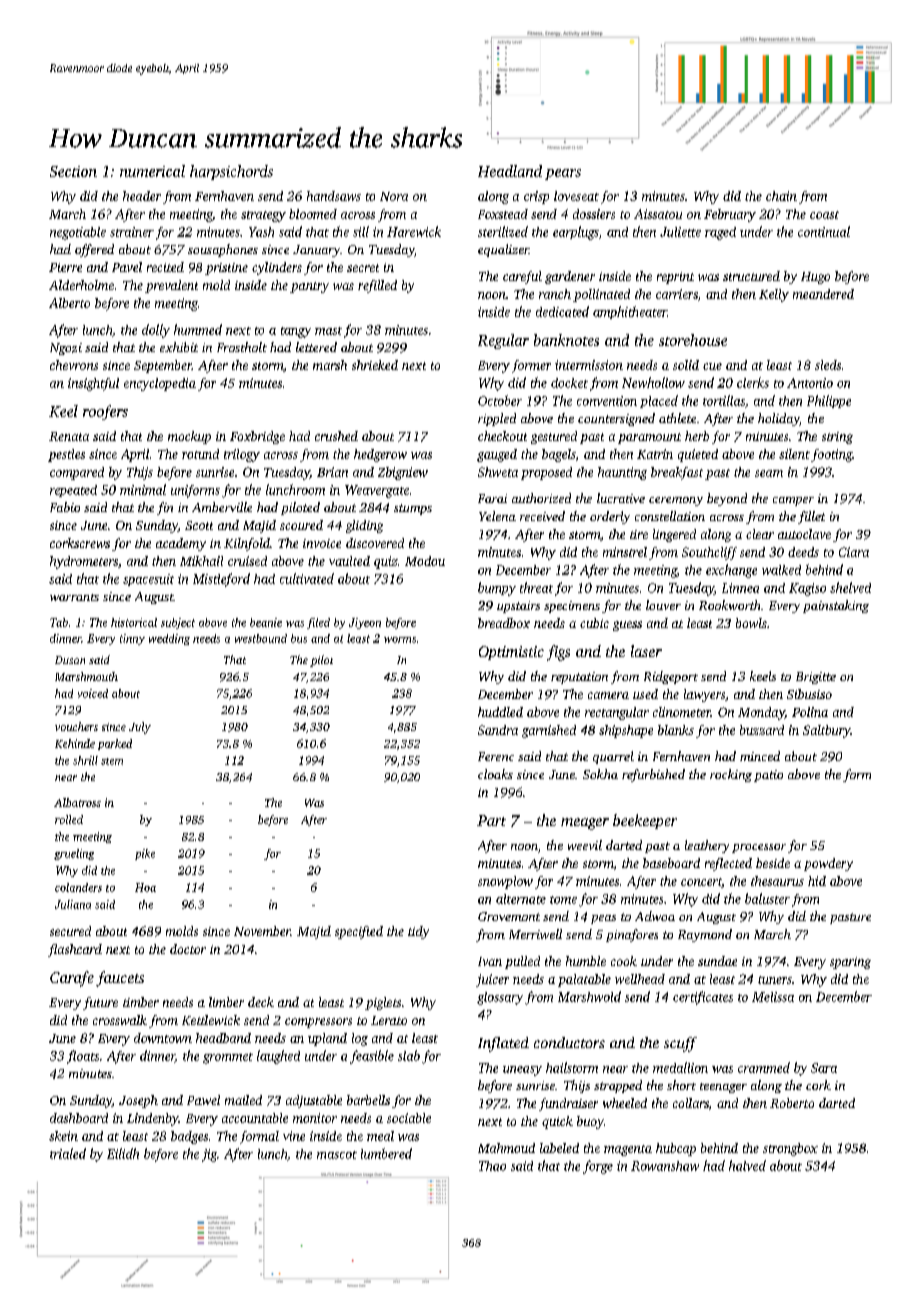  What do you see at coordinates (704, 695) in the screenshot?
I see `lawyers` at bounding box center [704, 695].
